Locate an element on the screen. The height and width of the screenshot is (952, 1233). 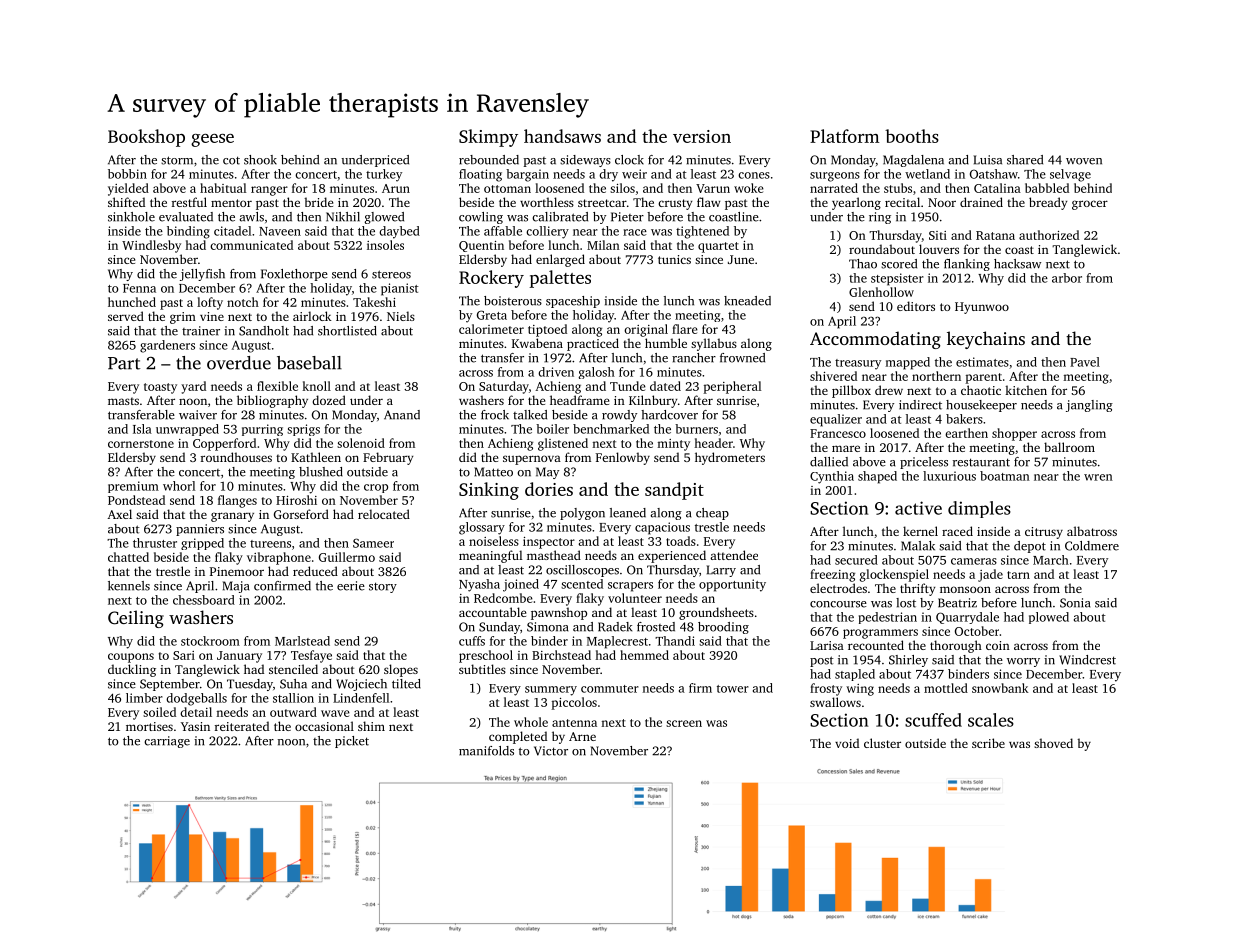
kneaded is located at coordinates (747, 301).
